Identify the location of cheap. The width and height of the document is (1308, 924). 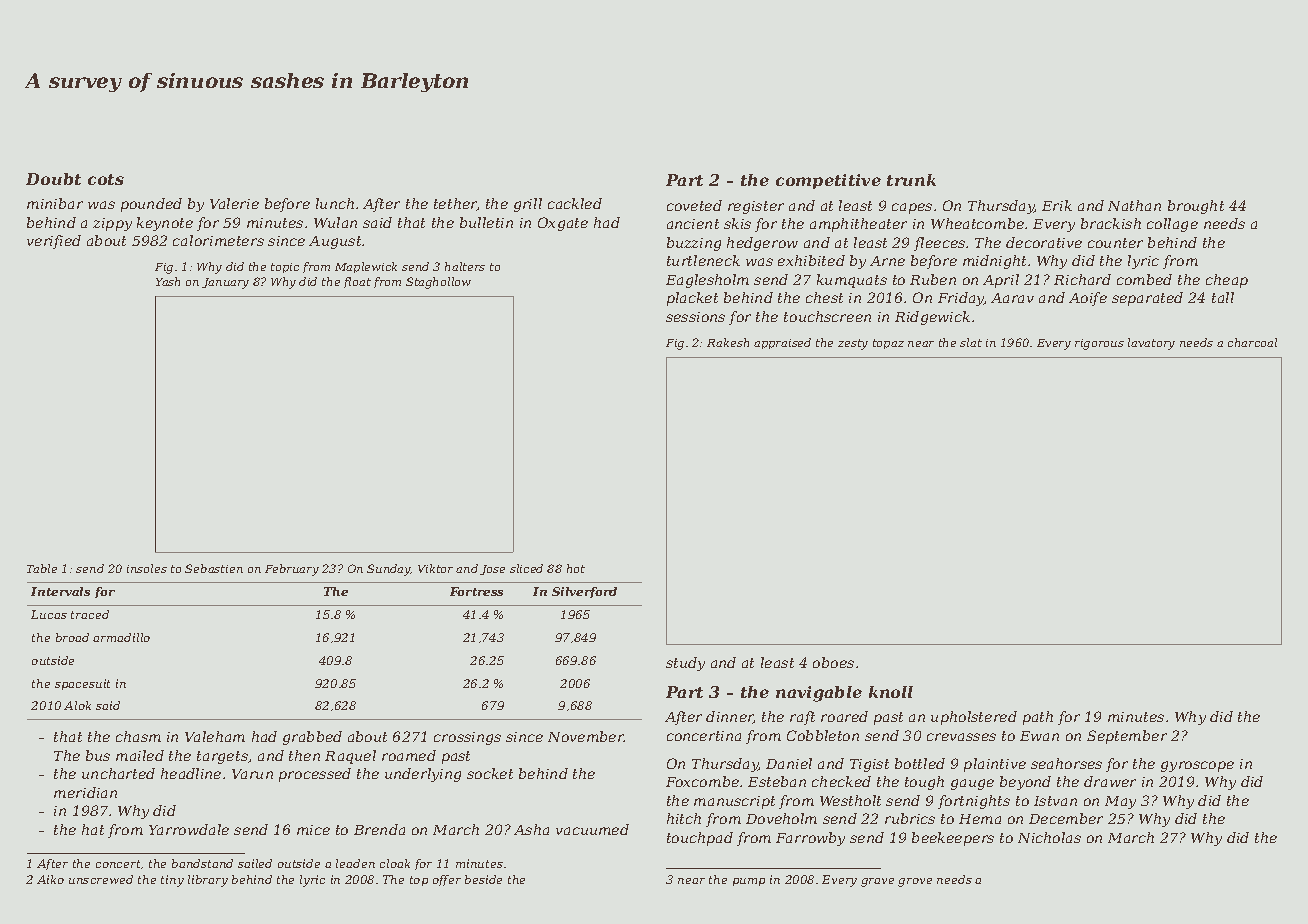
(1227, 281).
